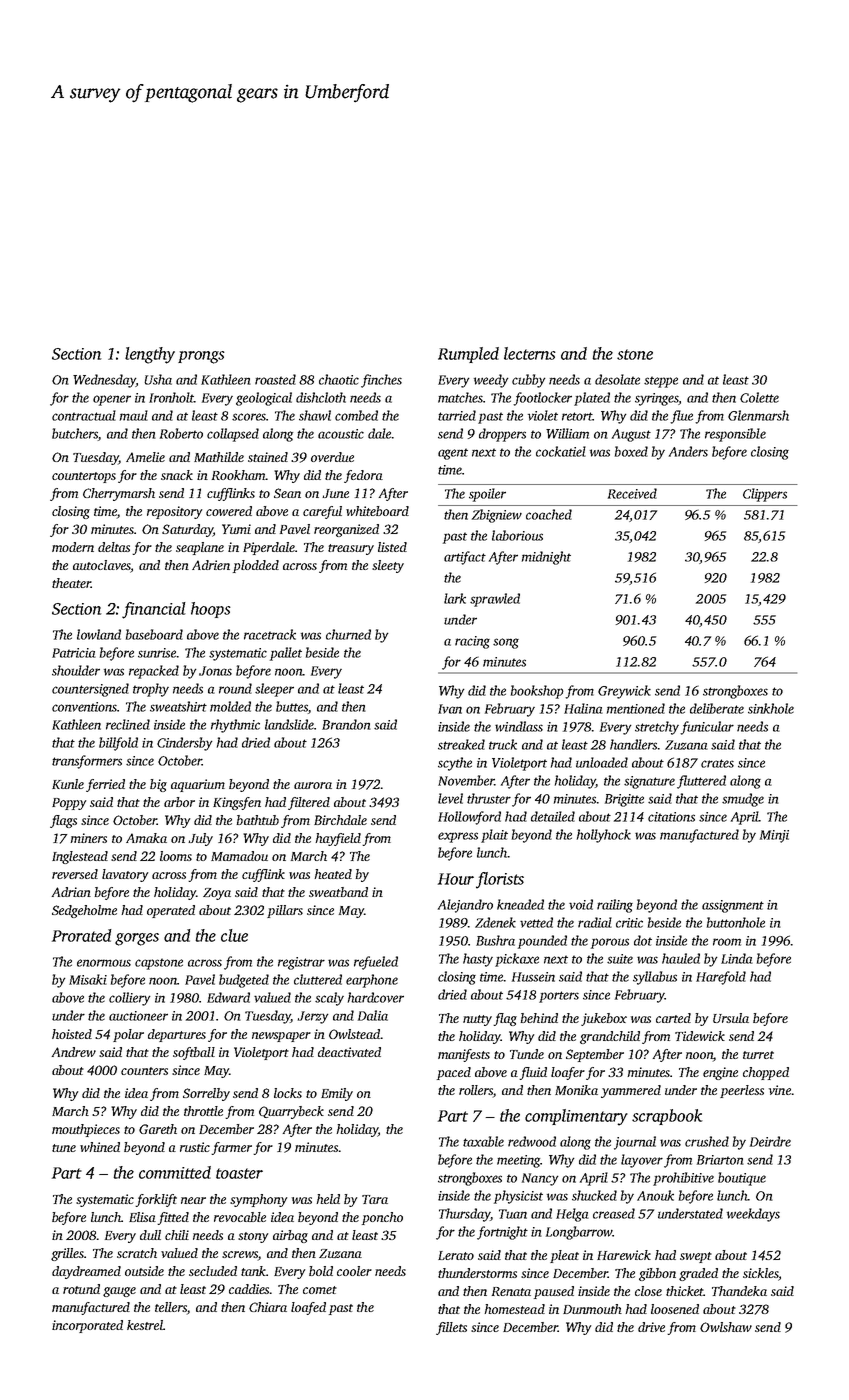 This document has width=849, height=1400. Describe the element at coordinates (468, 355) in the document. I see `Rumpled` at that location.
